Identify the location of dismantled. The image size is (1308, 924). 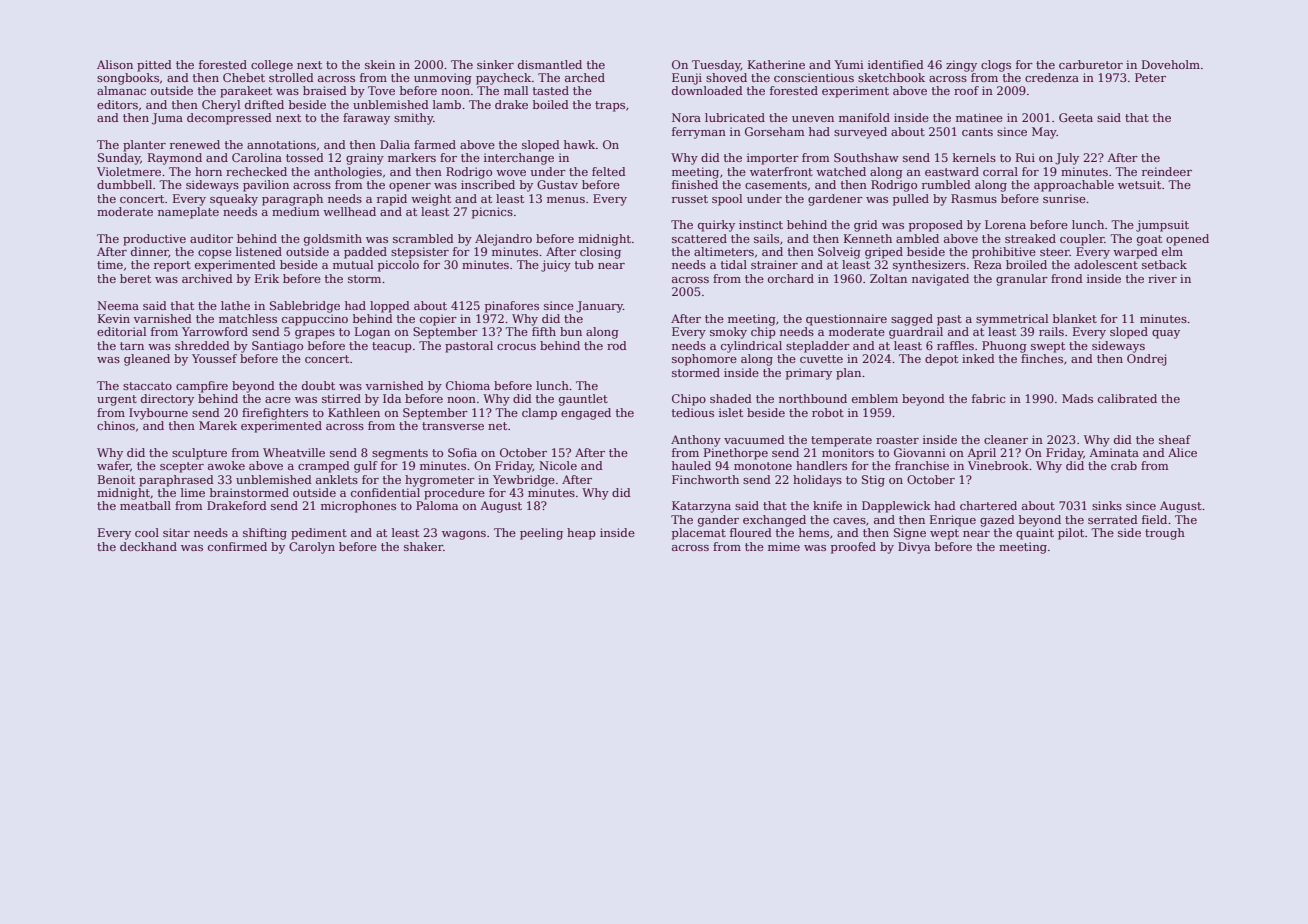
(550, 64).
